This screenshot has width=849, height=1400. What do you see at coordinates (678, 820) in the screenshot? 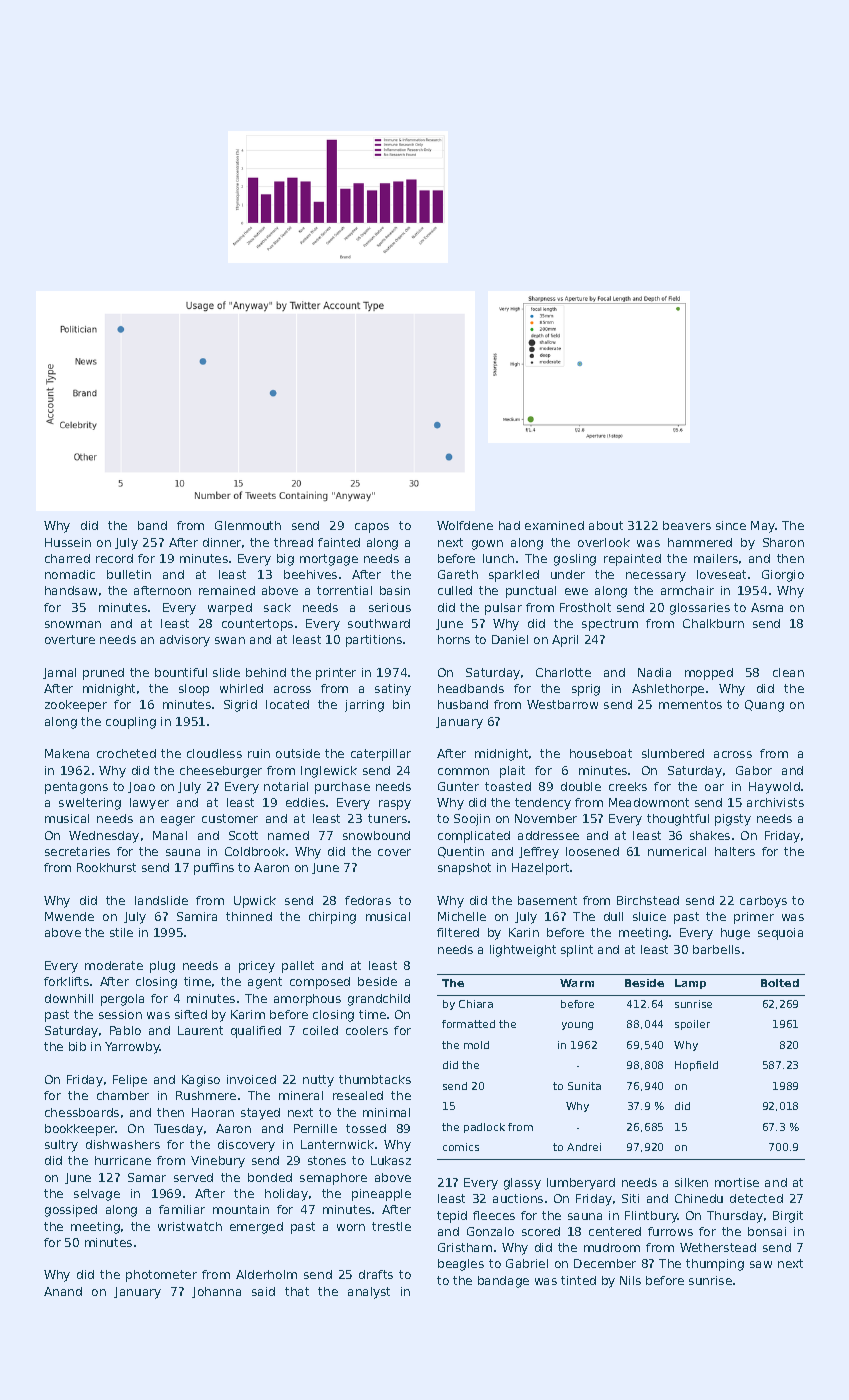
I see `thoughtful` at bounding box center [678, 820].
